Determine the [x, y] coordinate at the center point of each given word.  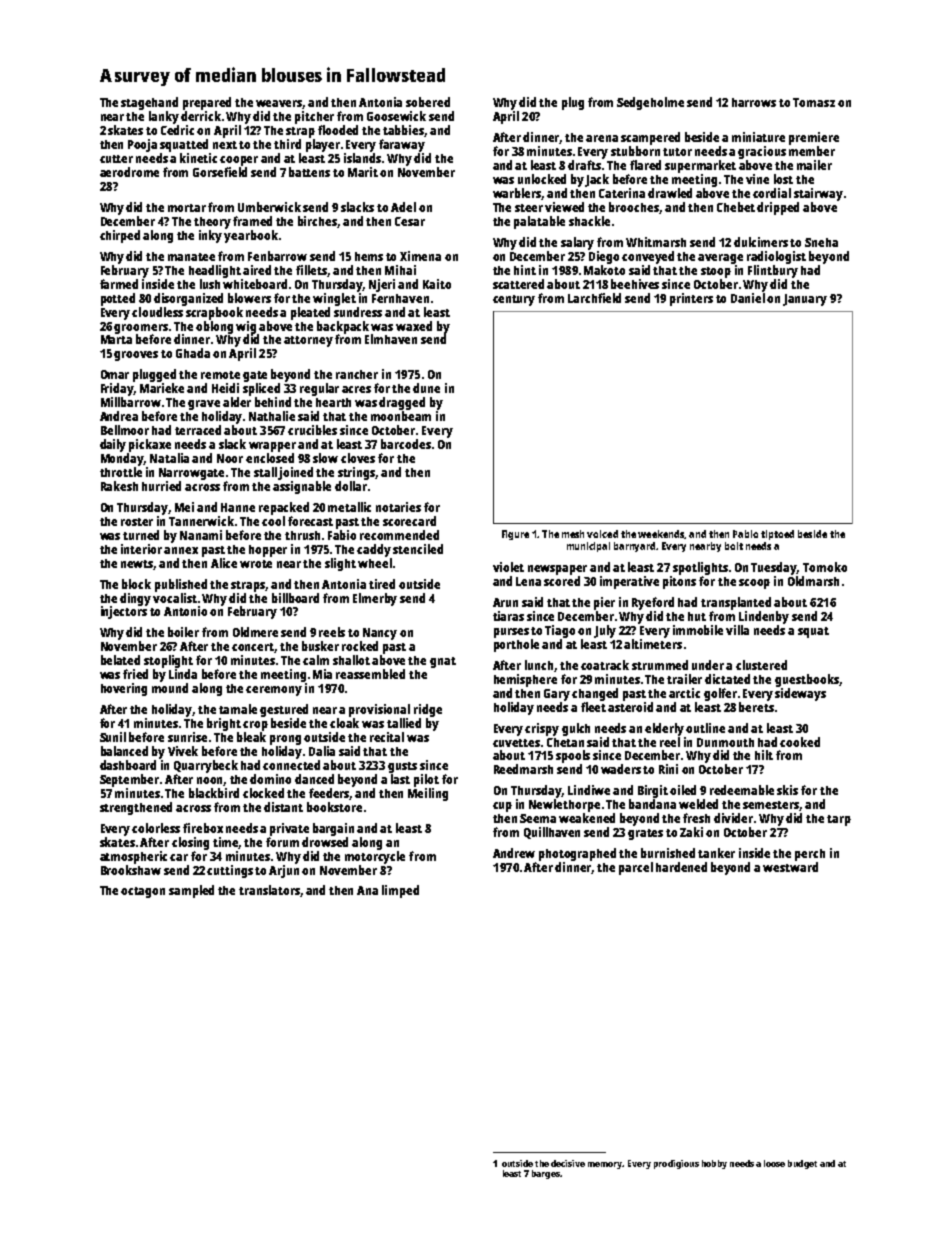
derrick [201, 116]
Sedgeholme [650, 103]
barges [546, 1174]
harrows [754, 102]
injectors [124, 612]
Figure [515, 535]
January [805, 300]
